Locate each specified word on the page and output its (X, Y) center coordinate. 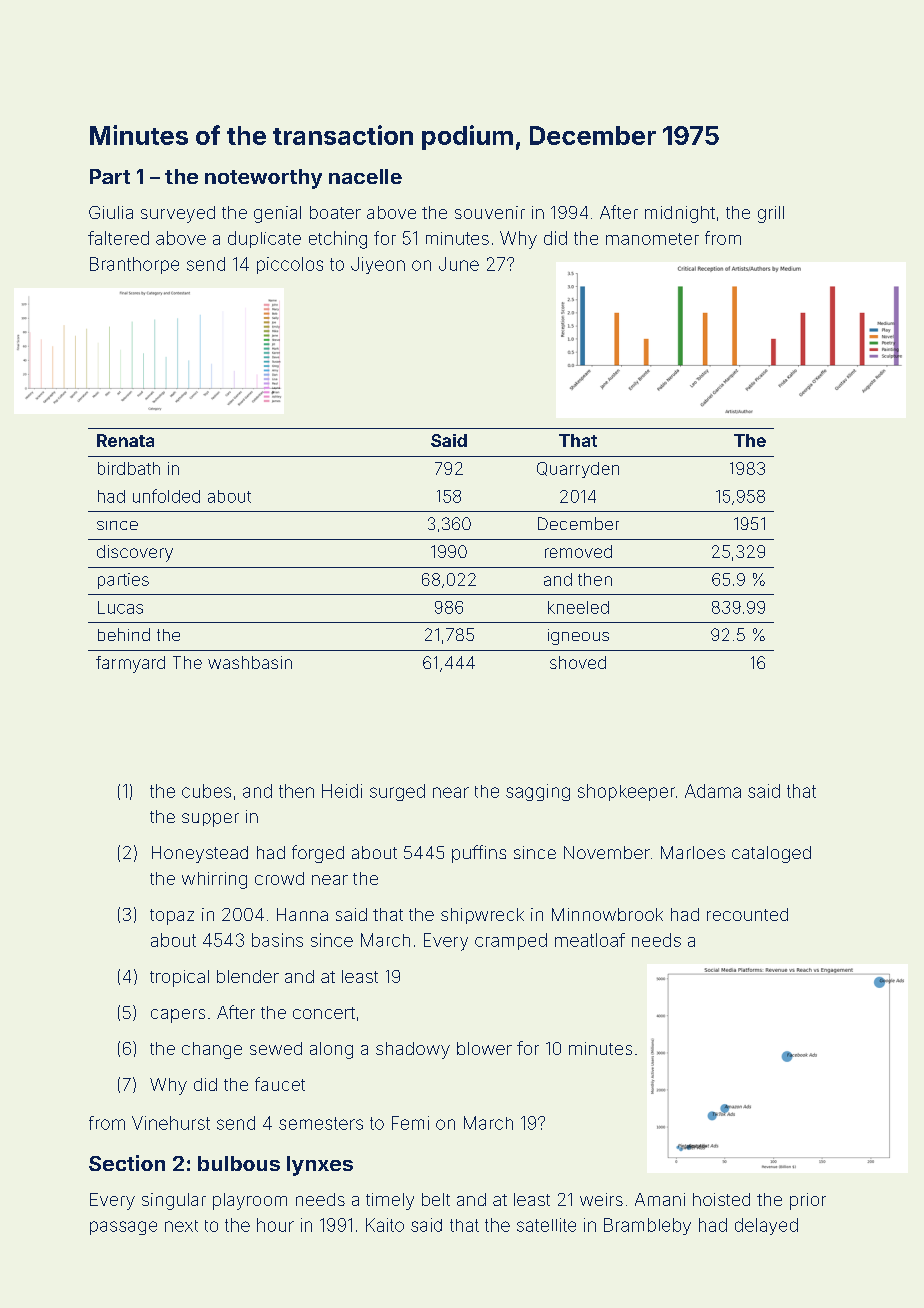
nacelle (365, 176)
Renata (125, 440)
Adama (713, 791)
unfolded (166, 496)
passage (123, 1228)
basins (277, 940)
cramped (511, 941)
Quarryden (578, 470)
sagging (538, 792)
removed (578, 551)
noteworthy (263, 179)
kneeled (578, 607)
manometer (652, 239)
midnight (680, 214)
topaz (172, 917)
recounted (747, 914)
